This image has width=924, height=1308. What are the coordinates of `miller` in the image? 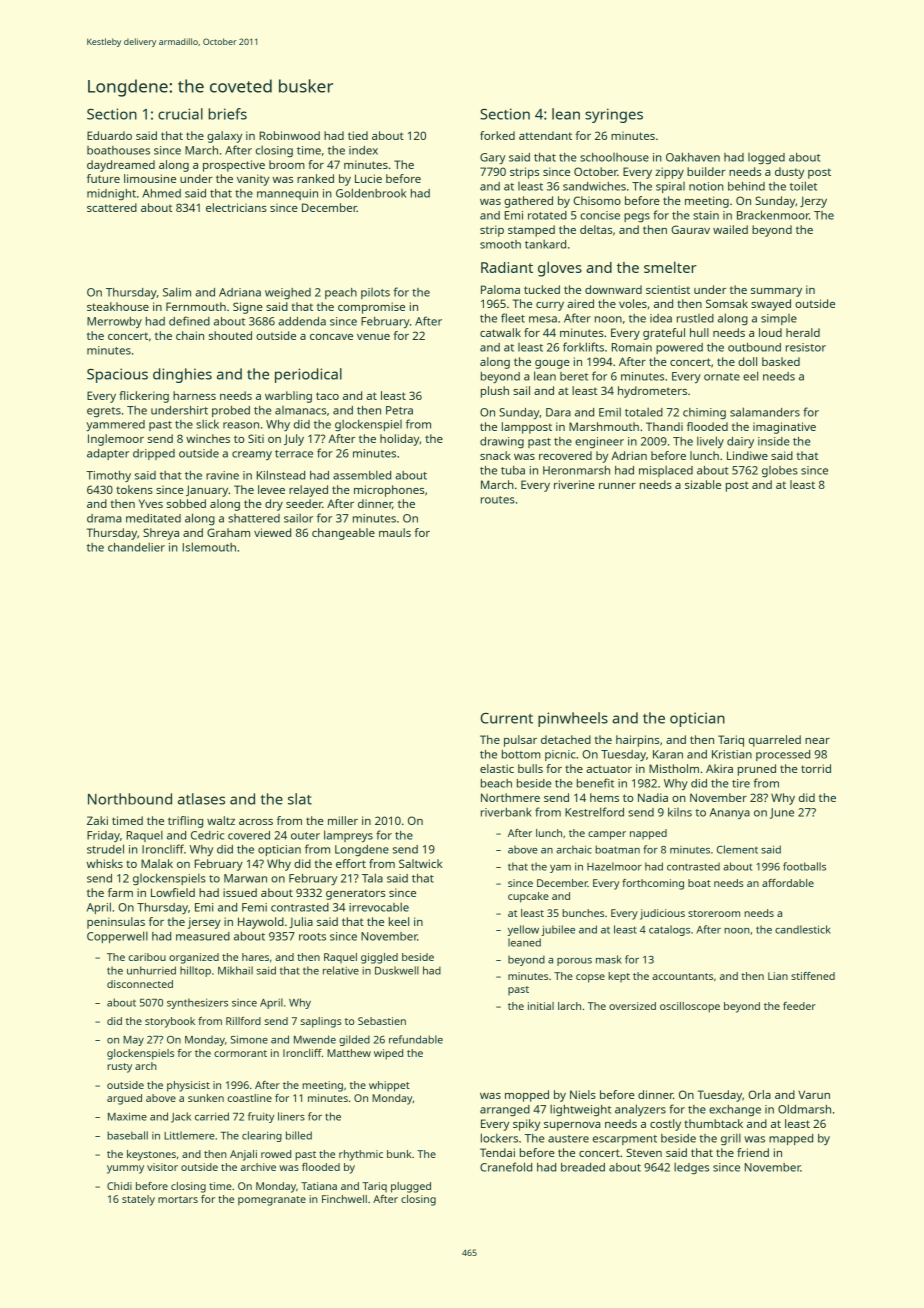 It's located at (343, 820).
